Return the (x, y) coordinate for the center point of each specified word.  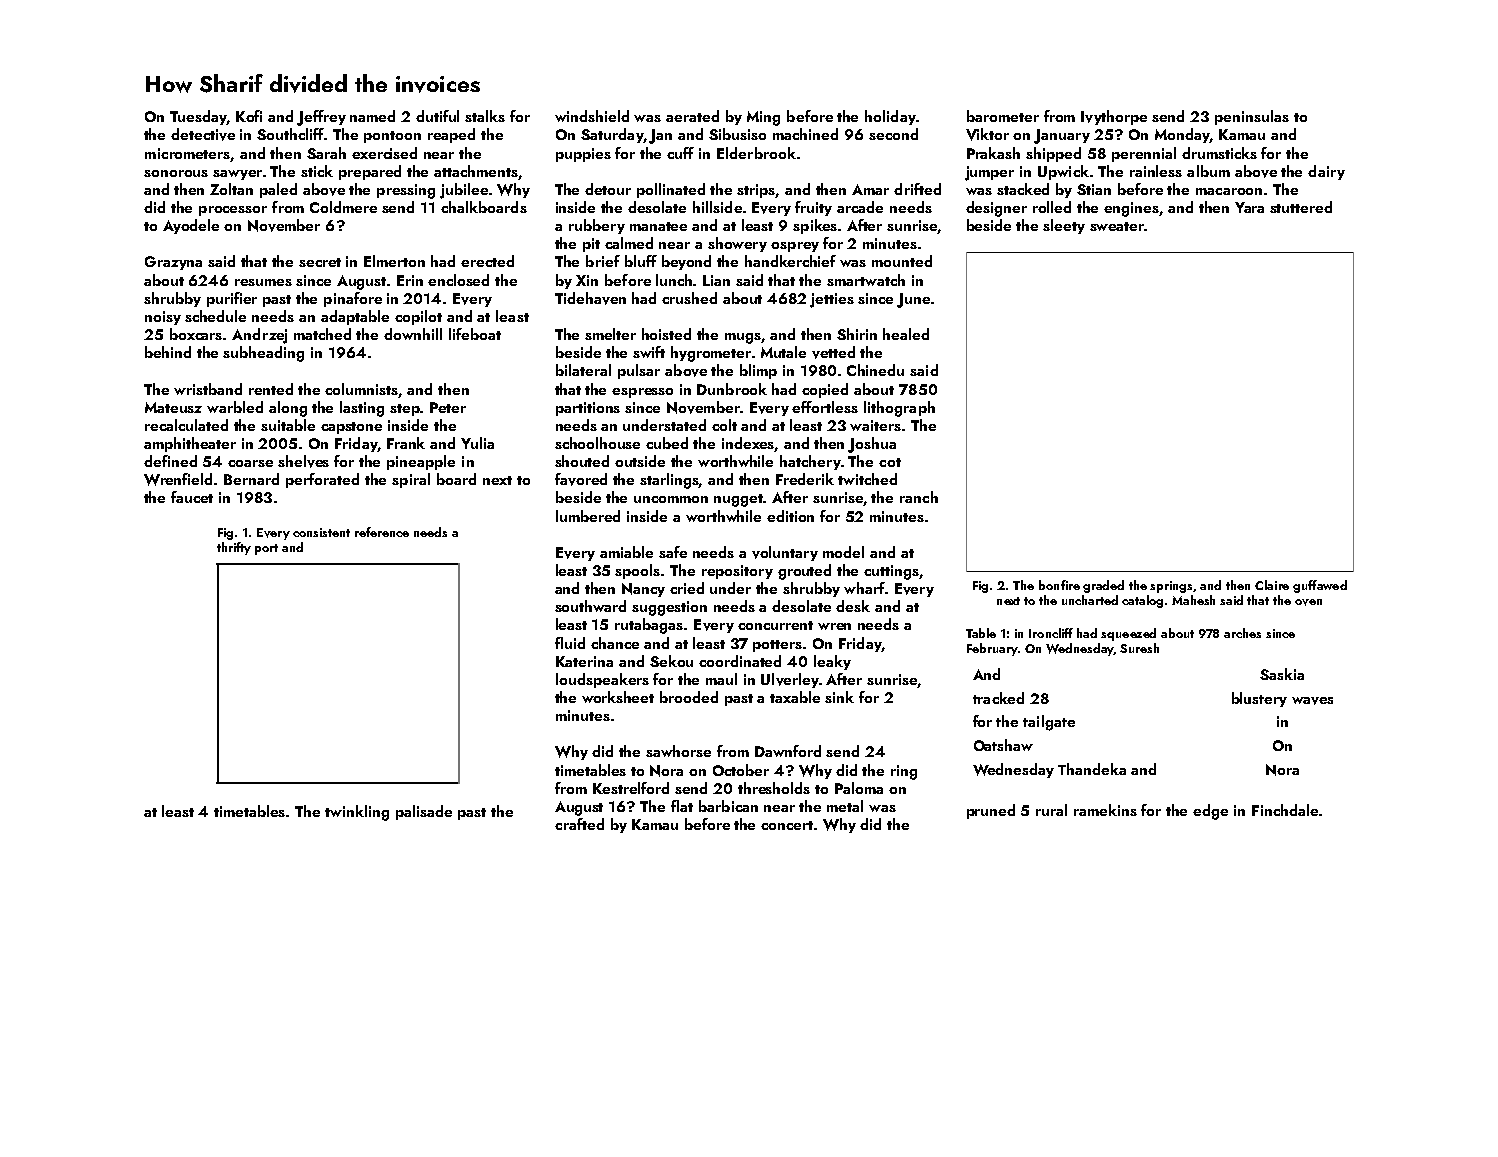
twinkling (357, 813)
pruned (991, 811)
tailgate (1049, 723)
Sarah (326, 153)
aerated (692, 116)
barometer (1003, 116)
